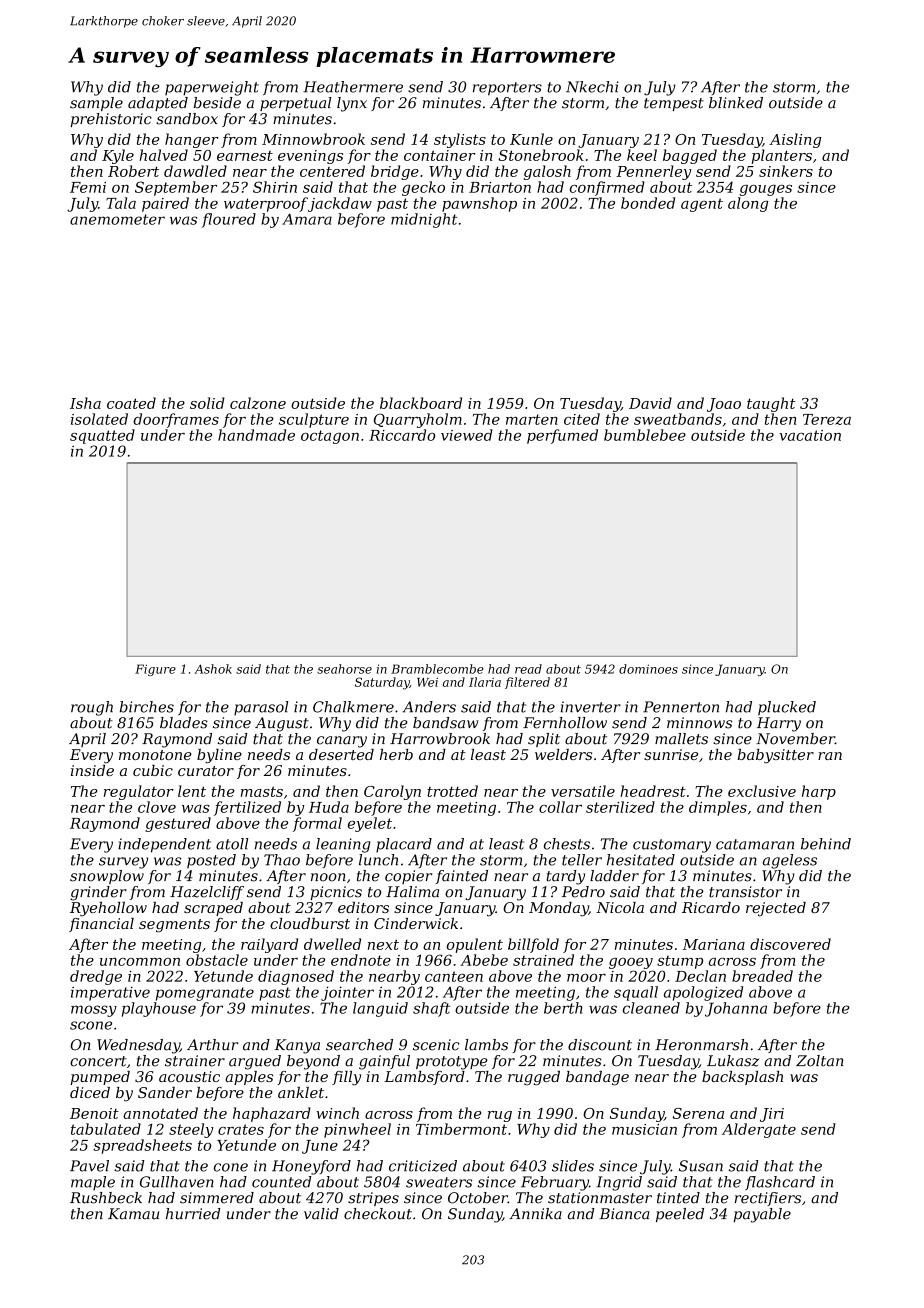 The width and height of the screenshot is (924, 1308). What do you see at coordinates (787, 708) in the screenshot?
I see `plucked` at bounding box center [787, 708].
